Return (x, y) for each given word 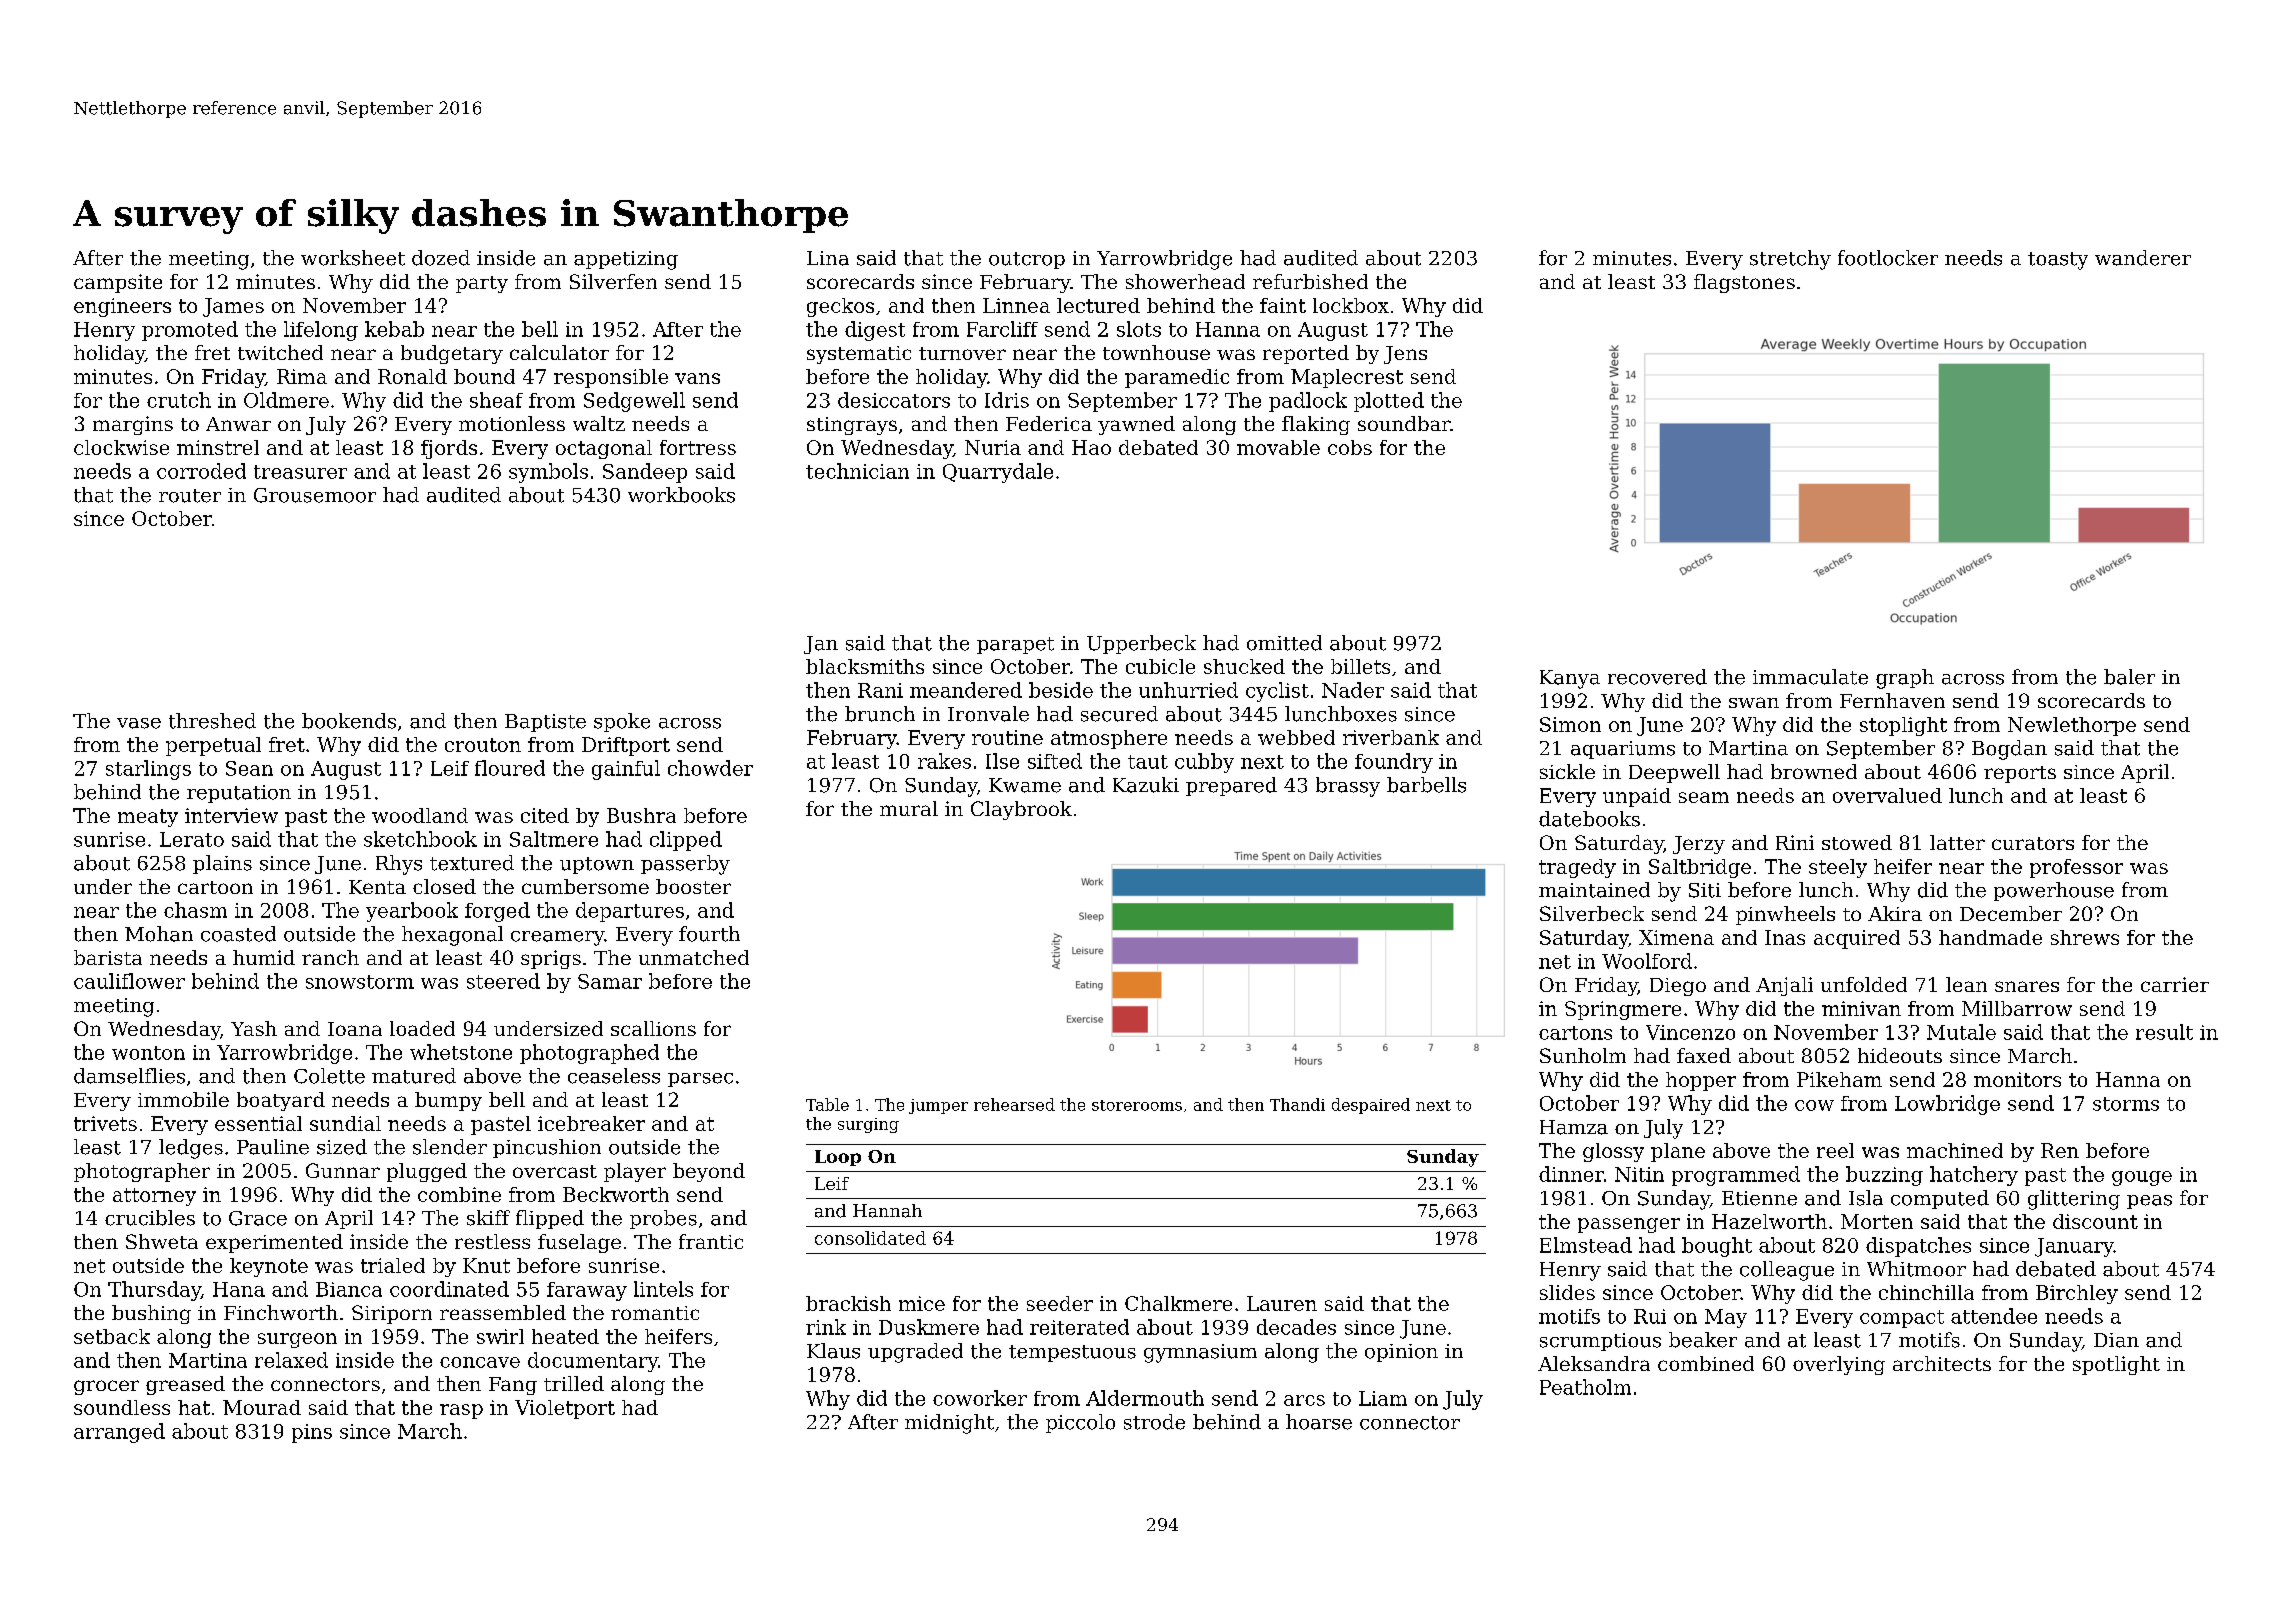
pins (312, 1433)
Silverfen (613, 281)
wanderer (2143, 258)
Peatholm (1585, 1387)
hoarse (1319, 1422)
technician (857, 471)
